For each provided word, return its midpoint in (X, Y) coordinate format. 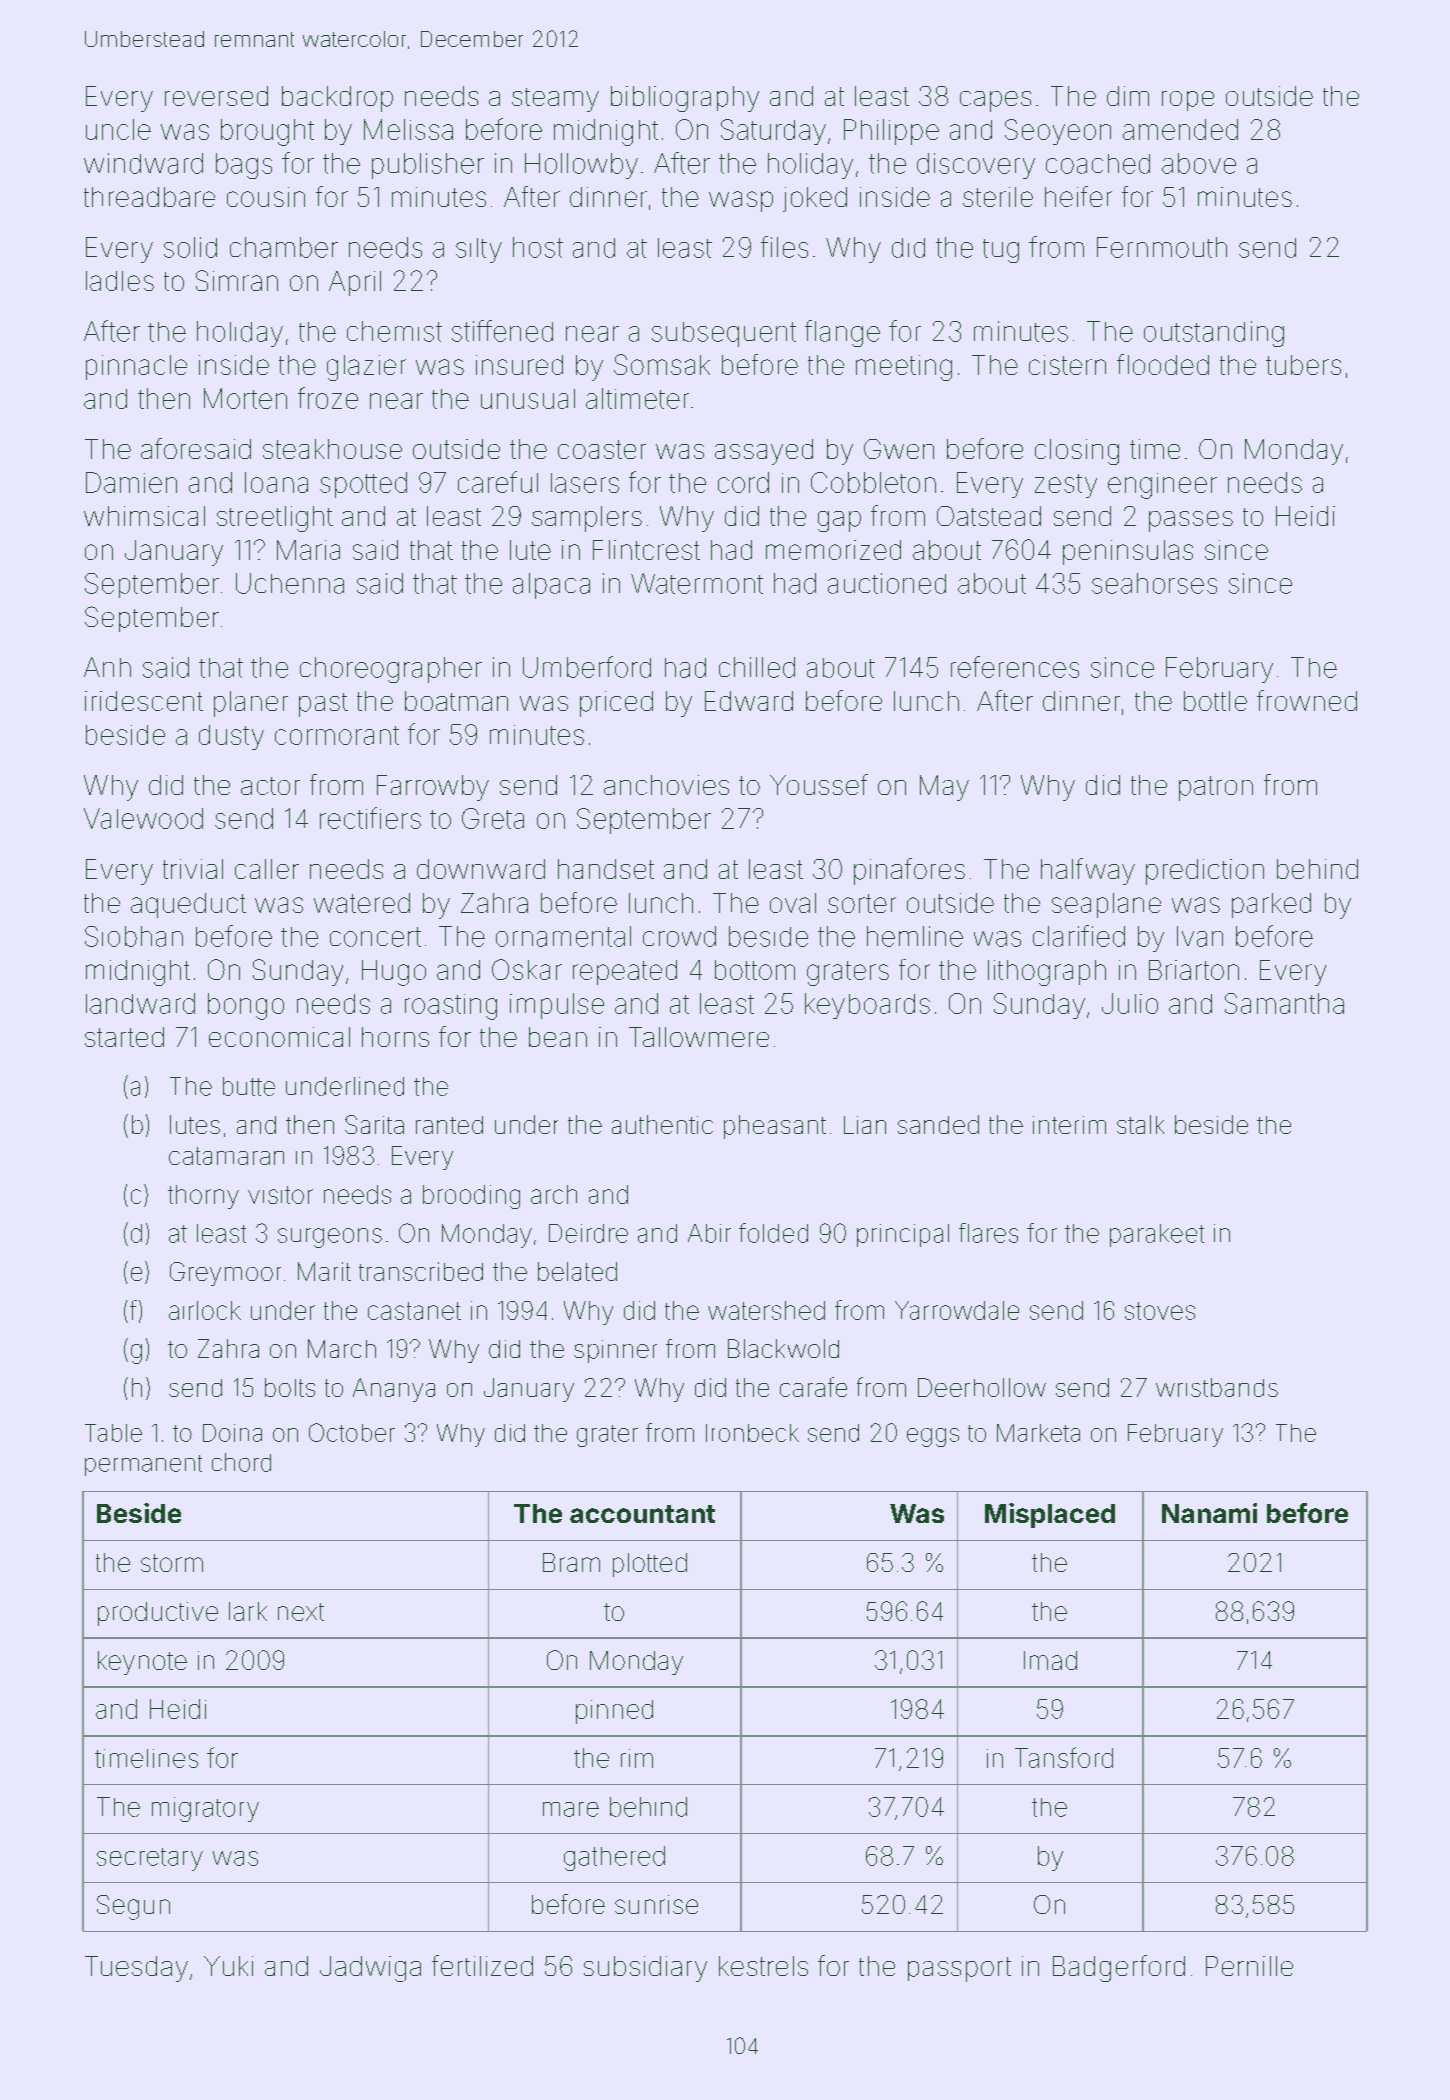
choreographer (391, 670)
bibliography (685, 99)
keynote (142, 1663)
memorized (833, 550)
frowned (1307, 700)
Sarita (374, 1124)
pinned (614, 1712)
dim (1128, 96)
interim (1069, 1125)
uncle (118, 129)
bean (558, 1037)
